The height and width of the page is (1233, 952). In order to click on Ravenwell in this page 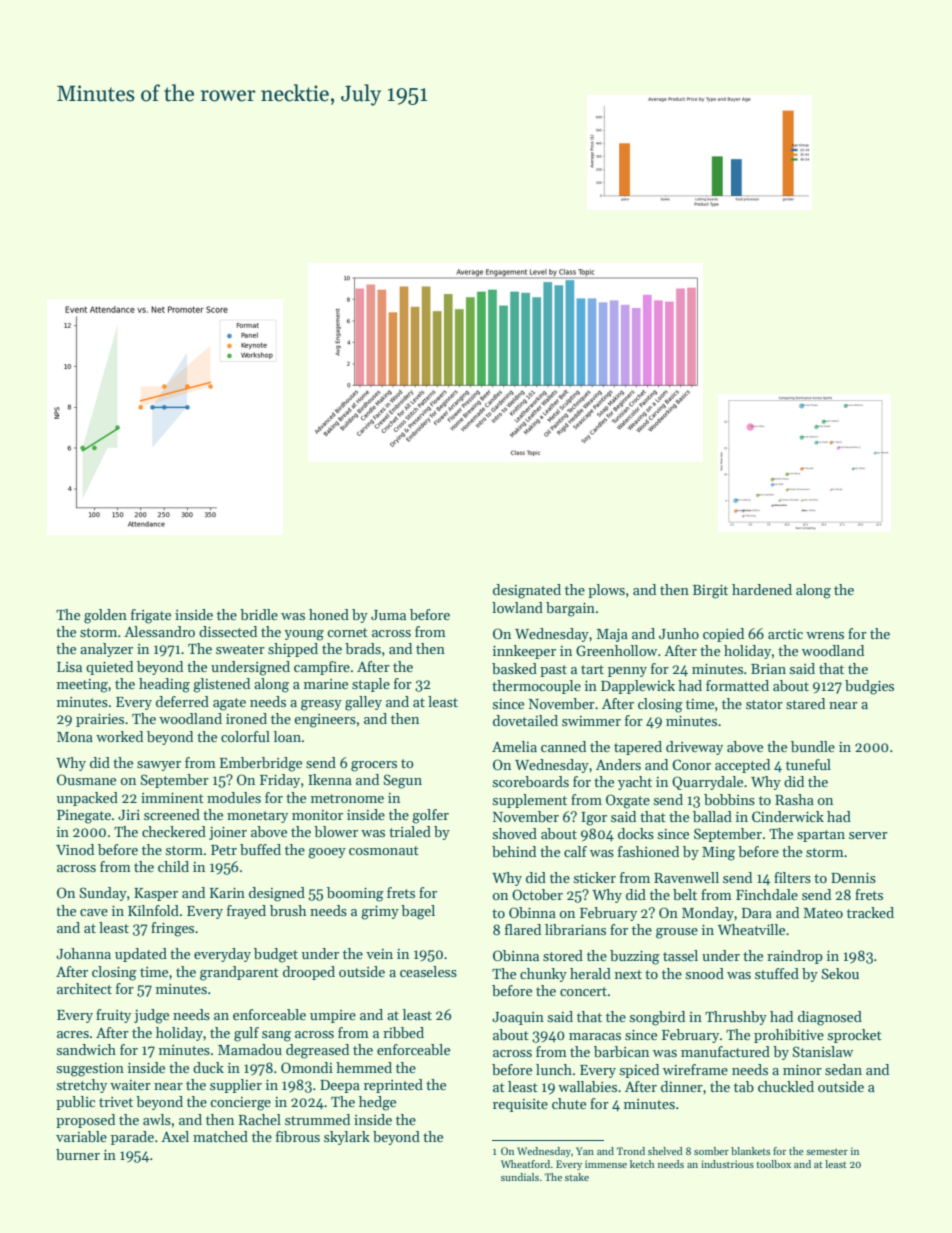, I will do `click(686, 877)`.
